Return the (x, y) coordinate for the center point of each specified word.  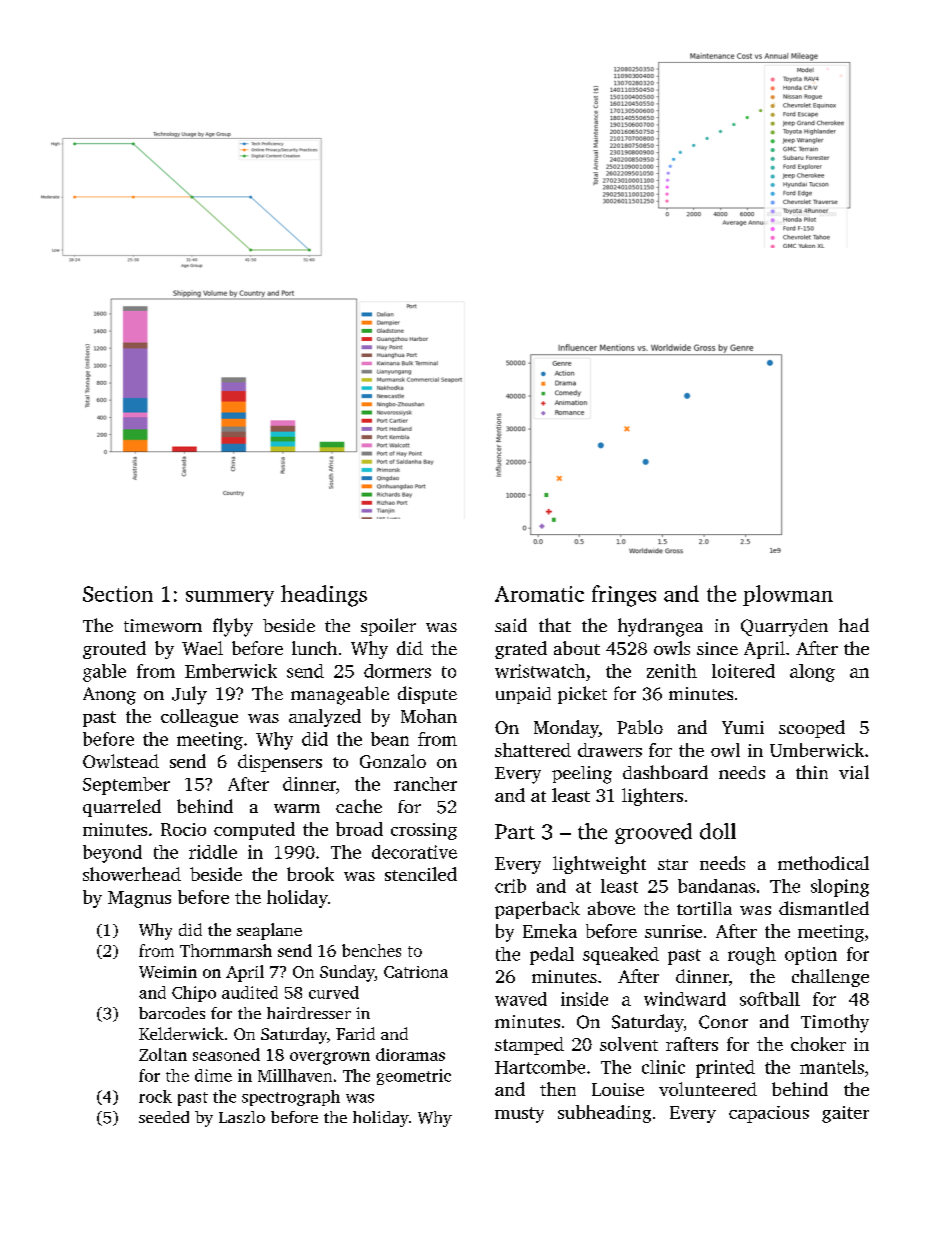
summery (230, 599)
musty (519, 1115)
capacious (769, 1114)
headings (324, 596)
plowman (788, 595)
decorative (414, 852)
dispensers (280, 763)
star (673, 864)
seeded (164, 1117)
